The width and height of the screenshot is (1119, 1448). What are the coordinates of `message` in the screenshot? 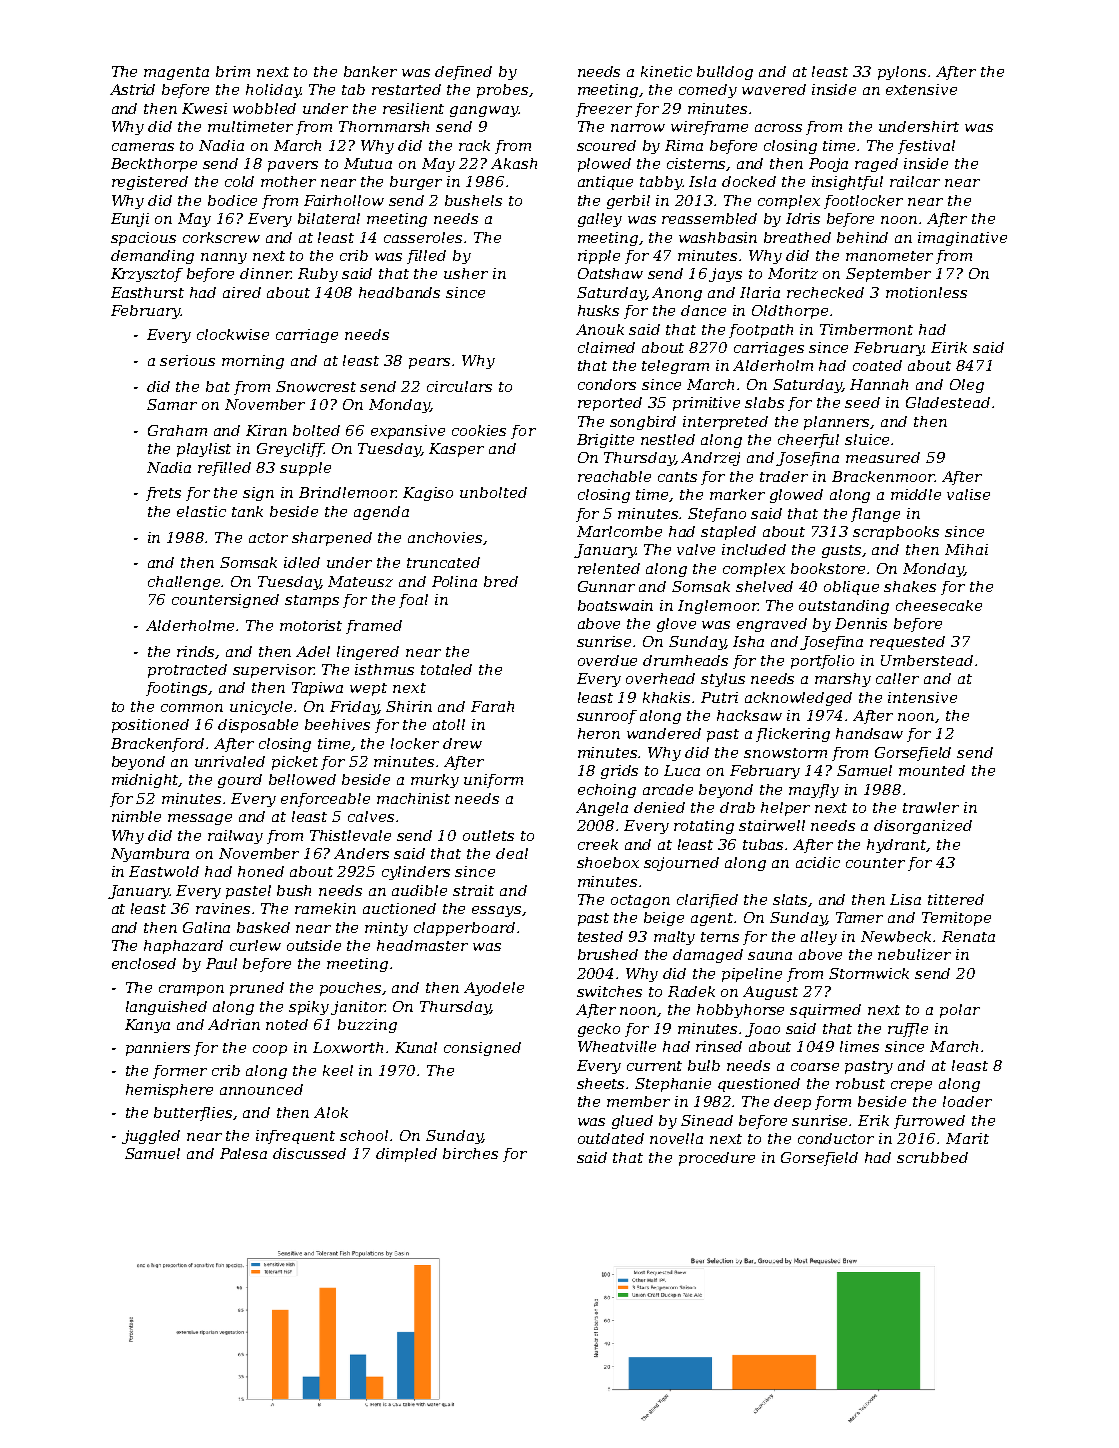 It's located at (200, 819).
